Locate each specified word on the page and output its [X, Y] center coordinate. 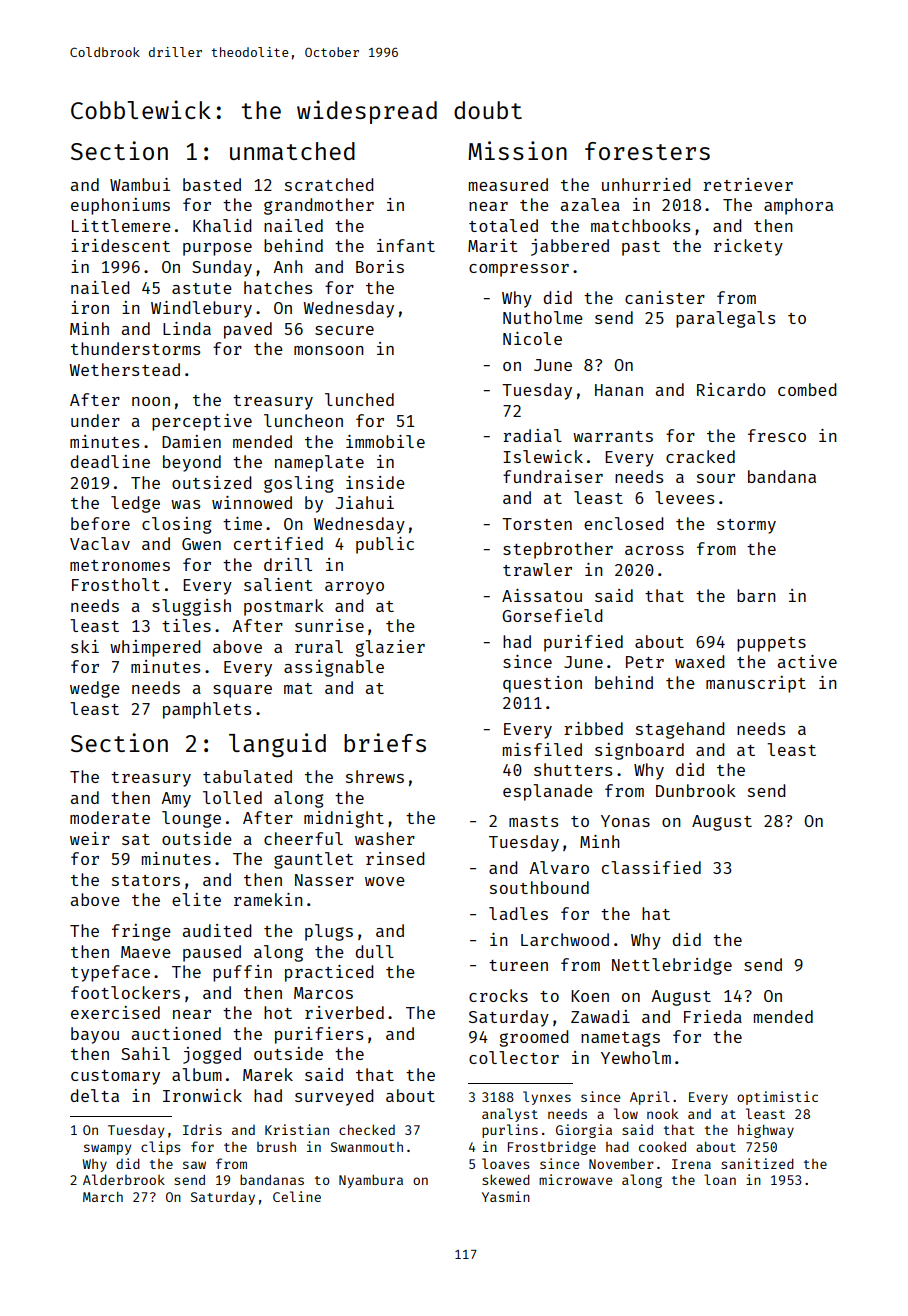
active [807, 661]
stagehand [680, 730]
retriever [748, 184]
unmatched [292, 151]
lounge [191, 819]
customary [115, 1077]
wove [385, 881]
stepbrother [558, 550]
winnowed [252, 502]
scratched [329, 184]
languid [277, 745]
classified [651, 867]
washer [385, 838]
